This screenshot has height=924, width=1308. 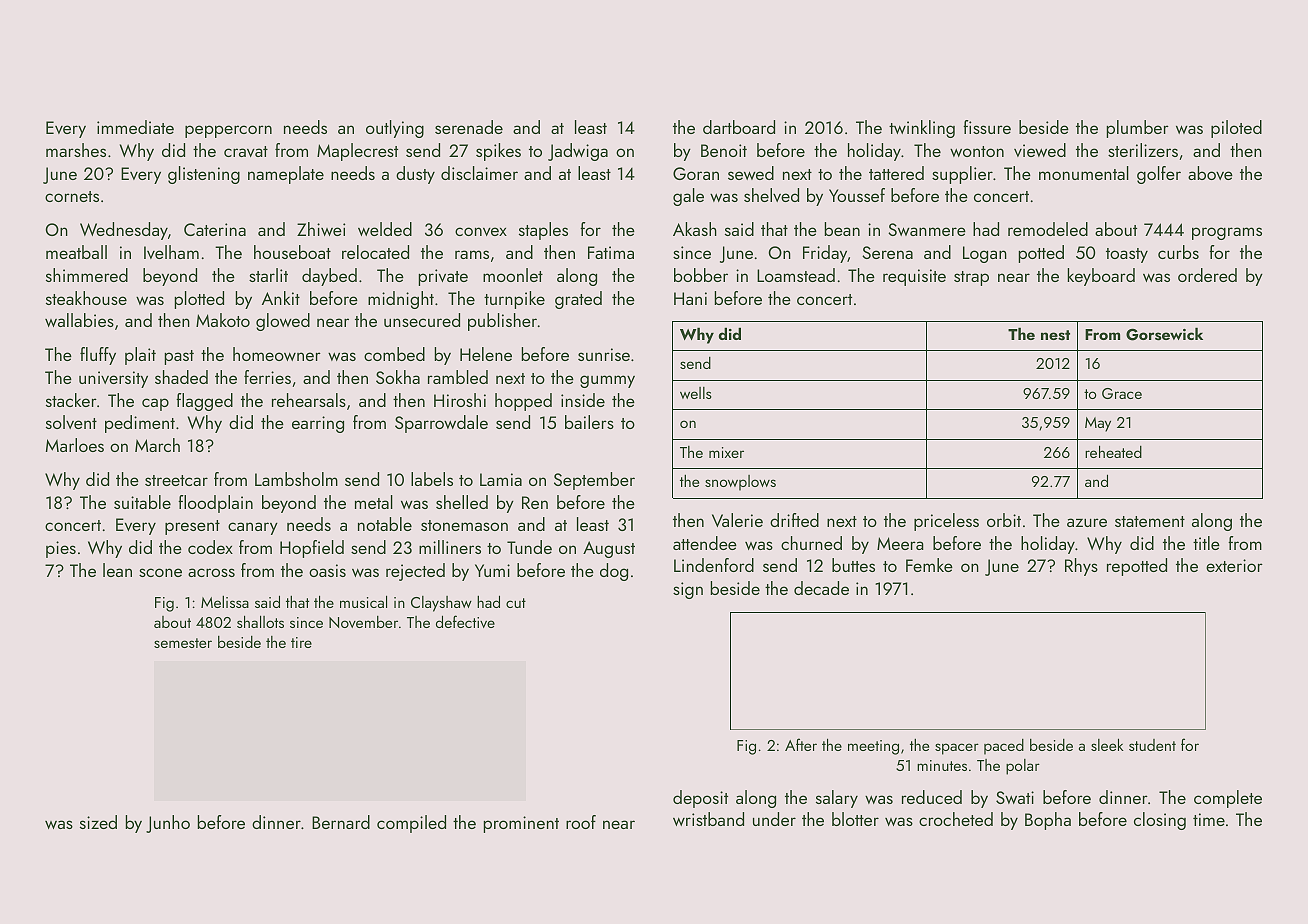 I want to click on dartboard, so click(x=739, y=127).
